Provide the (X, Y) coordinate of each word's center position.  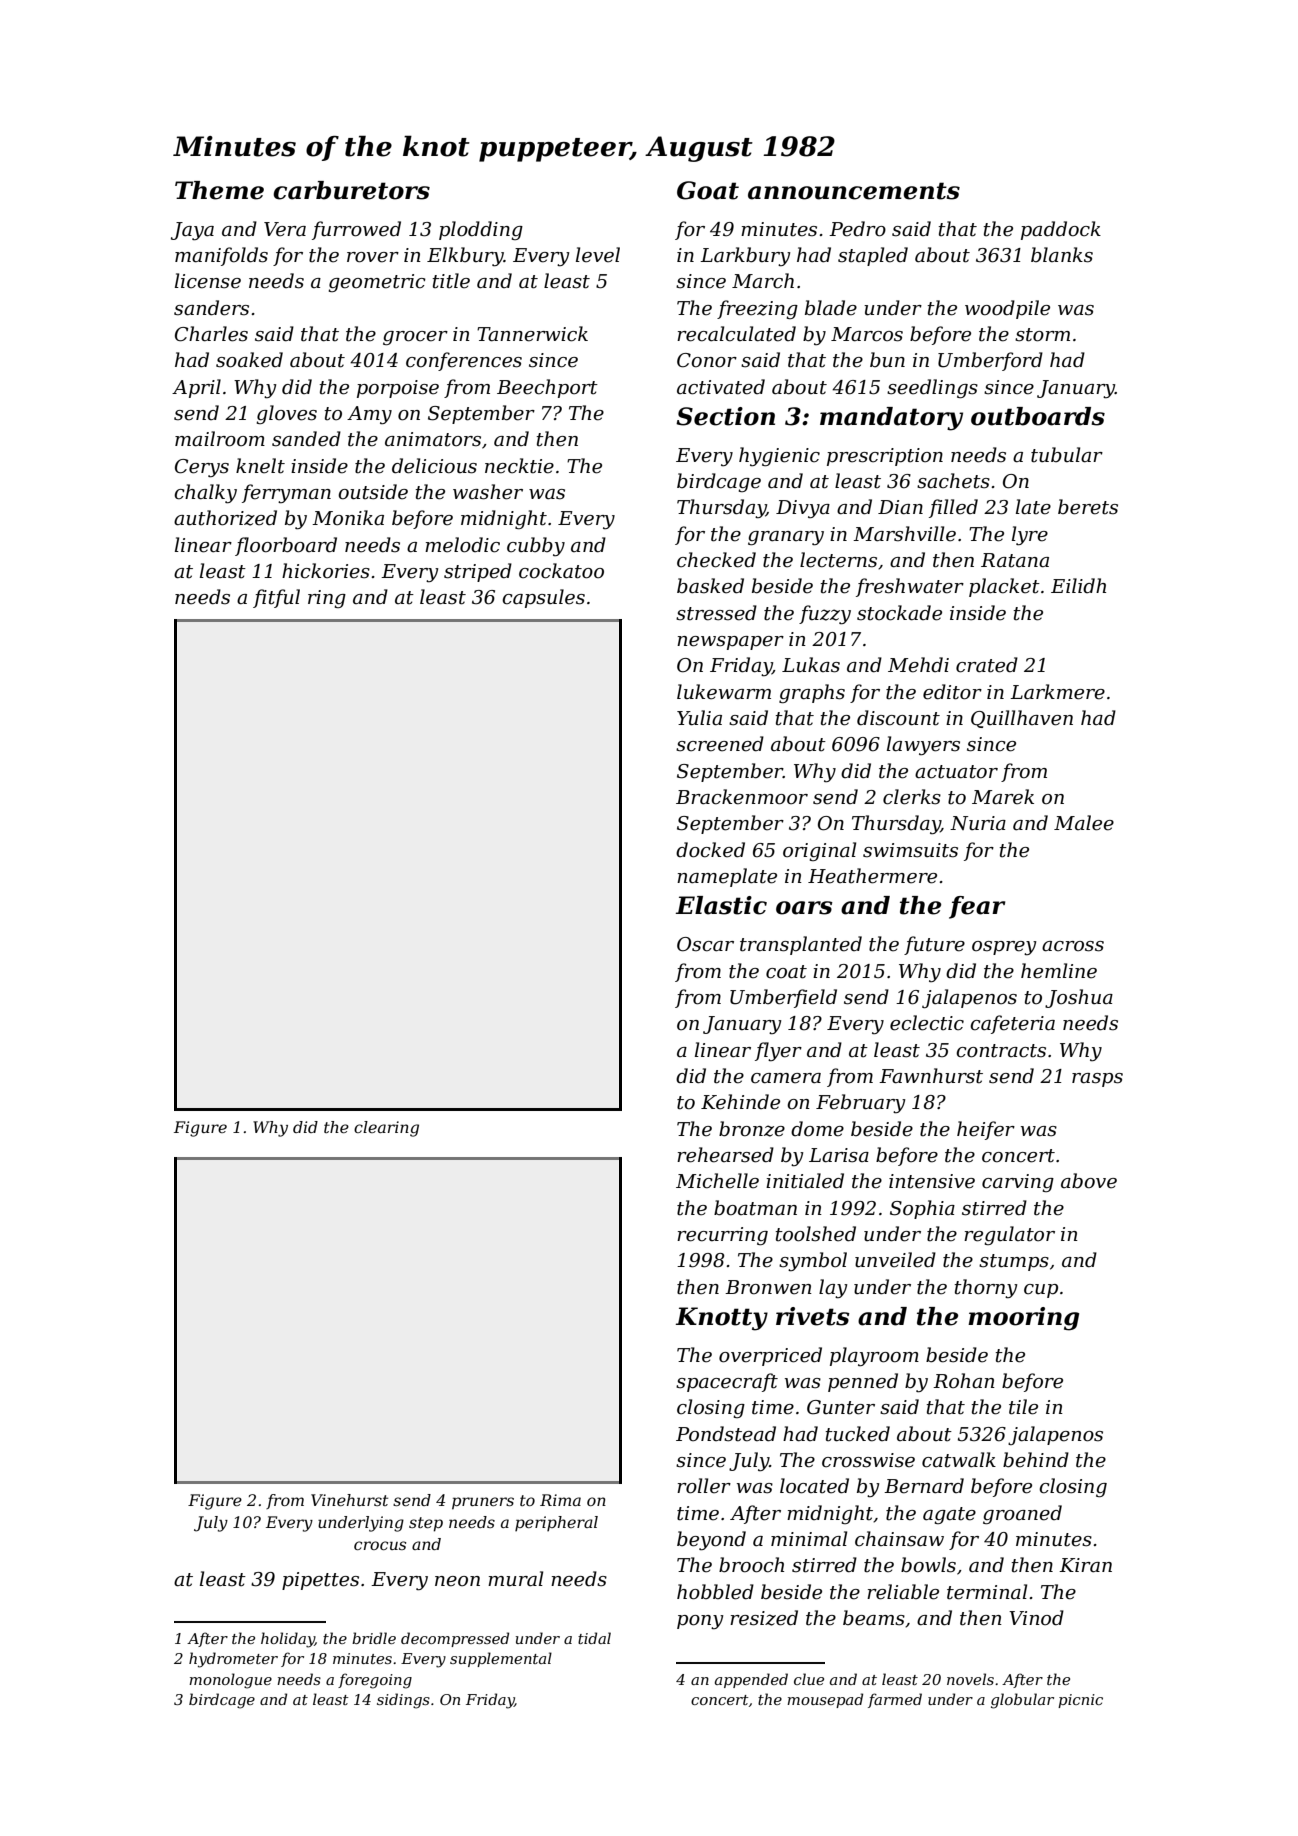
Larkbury (745, 257)
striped (478, 572)
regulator (1009, 1235)
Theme (219, 190)
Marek (1003, 797)
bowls (928, 1565)
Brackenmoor (742, 797)
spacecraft (727, 1382)
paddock (1061, 230)
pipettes (320, 1581)
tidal (594, 1638)
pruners (483, 1503)
